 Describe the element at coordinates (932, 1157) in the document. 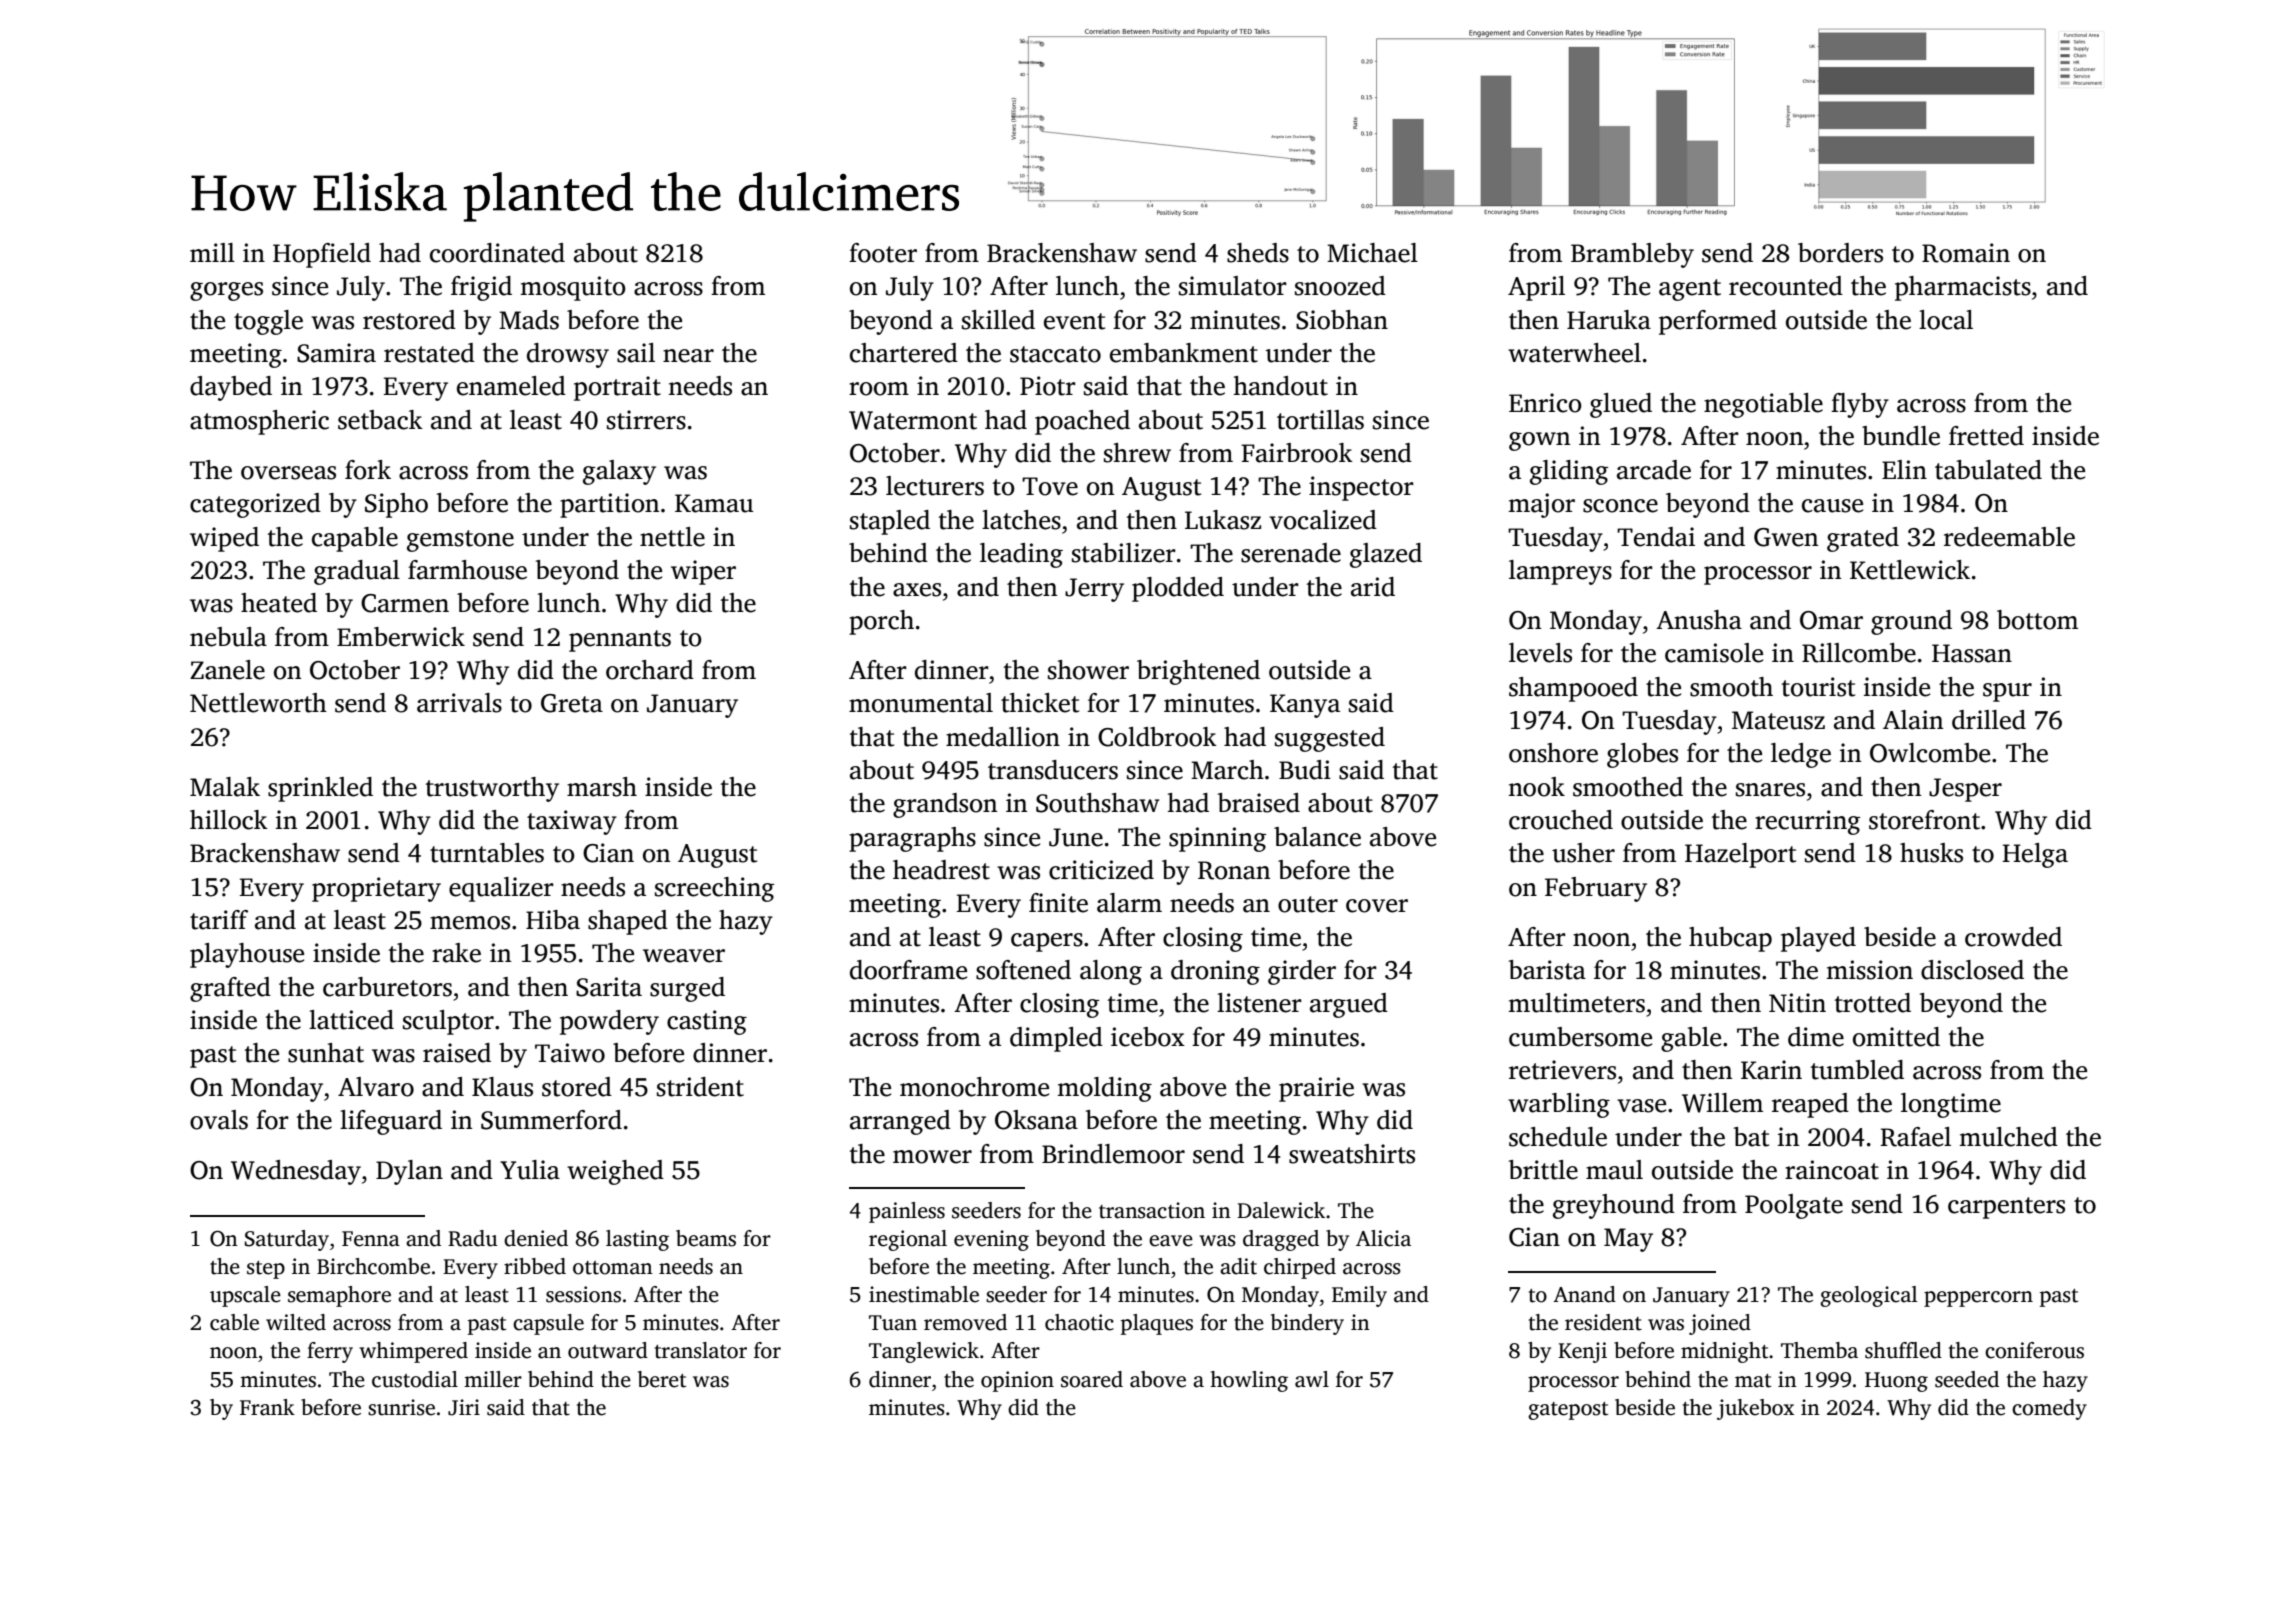

I see `mower` at that location.
